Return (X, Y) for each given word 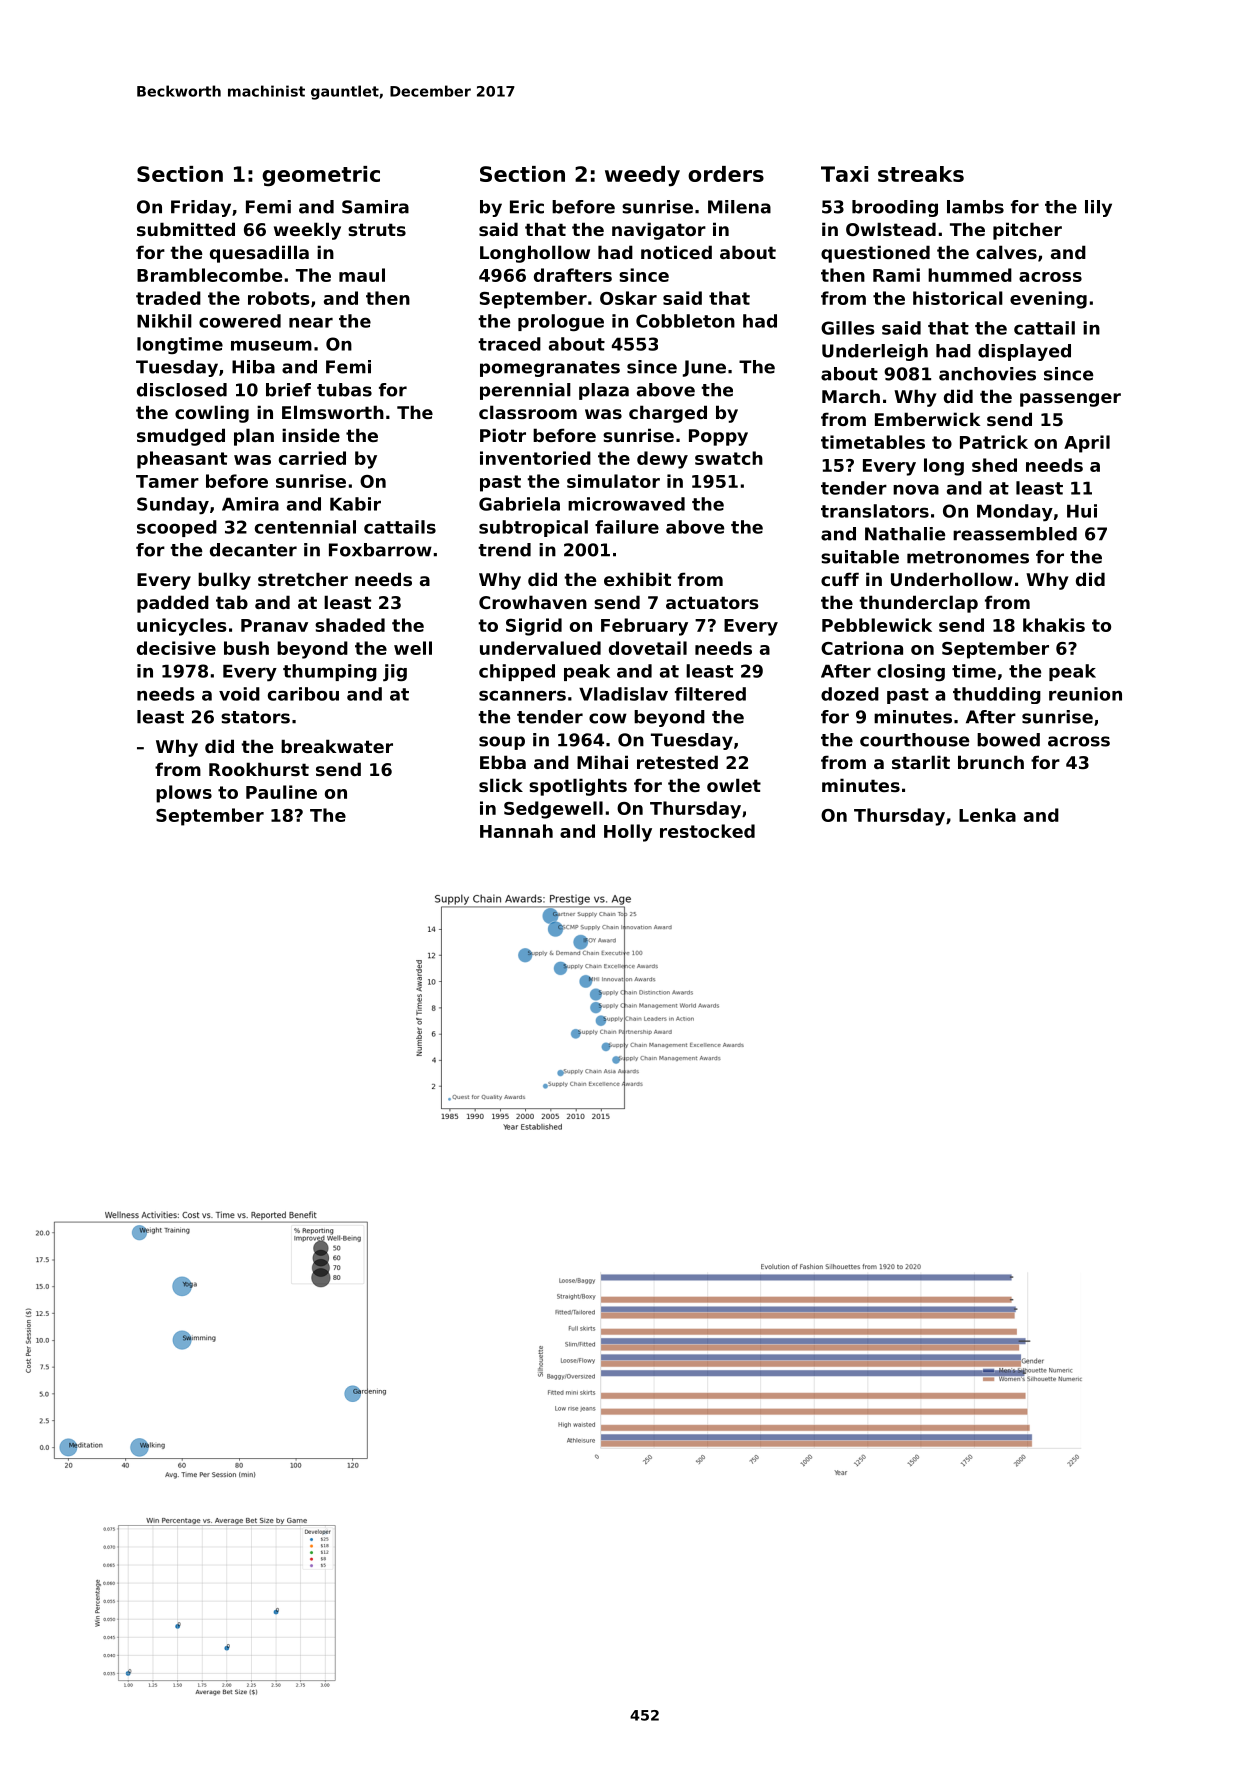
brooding (895, 208)
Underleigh (875, 352)
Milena (739, 207)
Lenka (987, 815)
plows (184, 794)
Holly (628, 833)
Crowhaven (533, 602)
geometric (321, 176)
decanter (253, 550)
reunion (1085, 694)
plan (254, 437)
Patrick (994, 442)
